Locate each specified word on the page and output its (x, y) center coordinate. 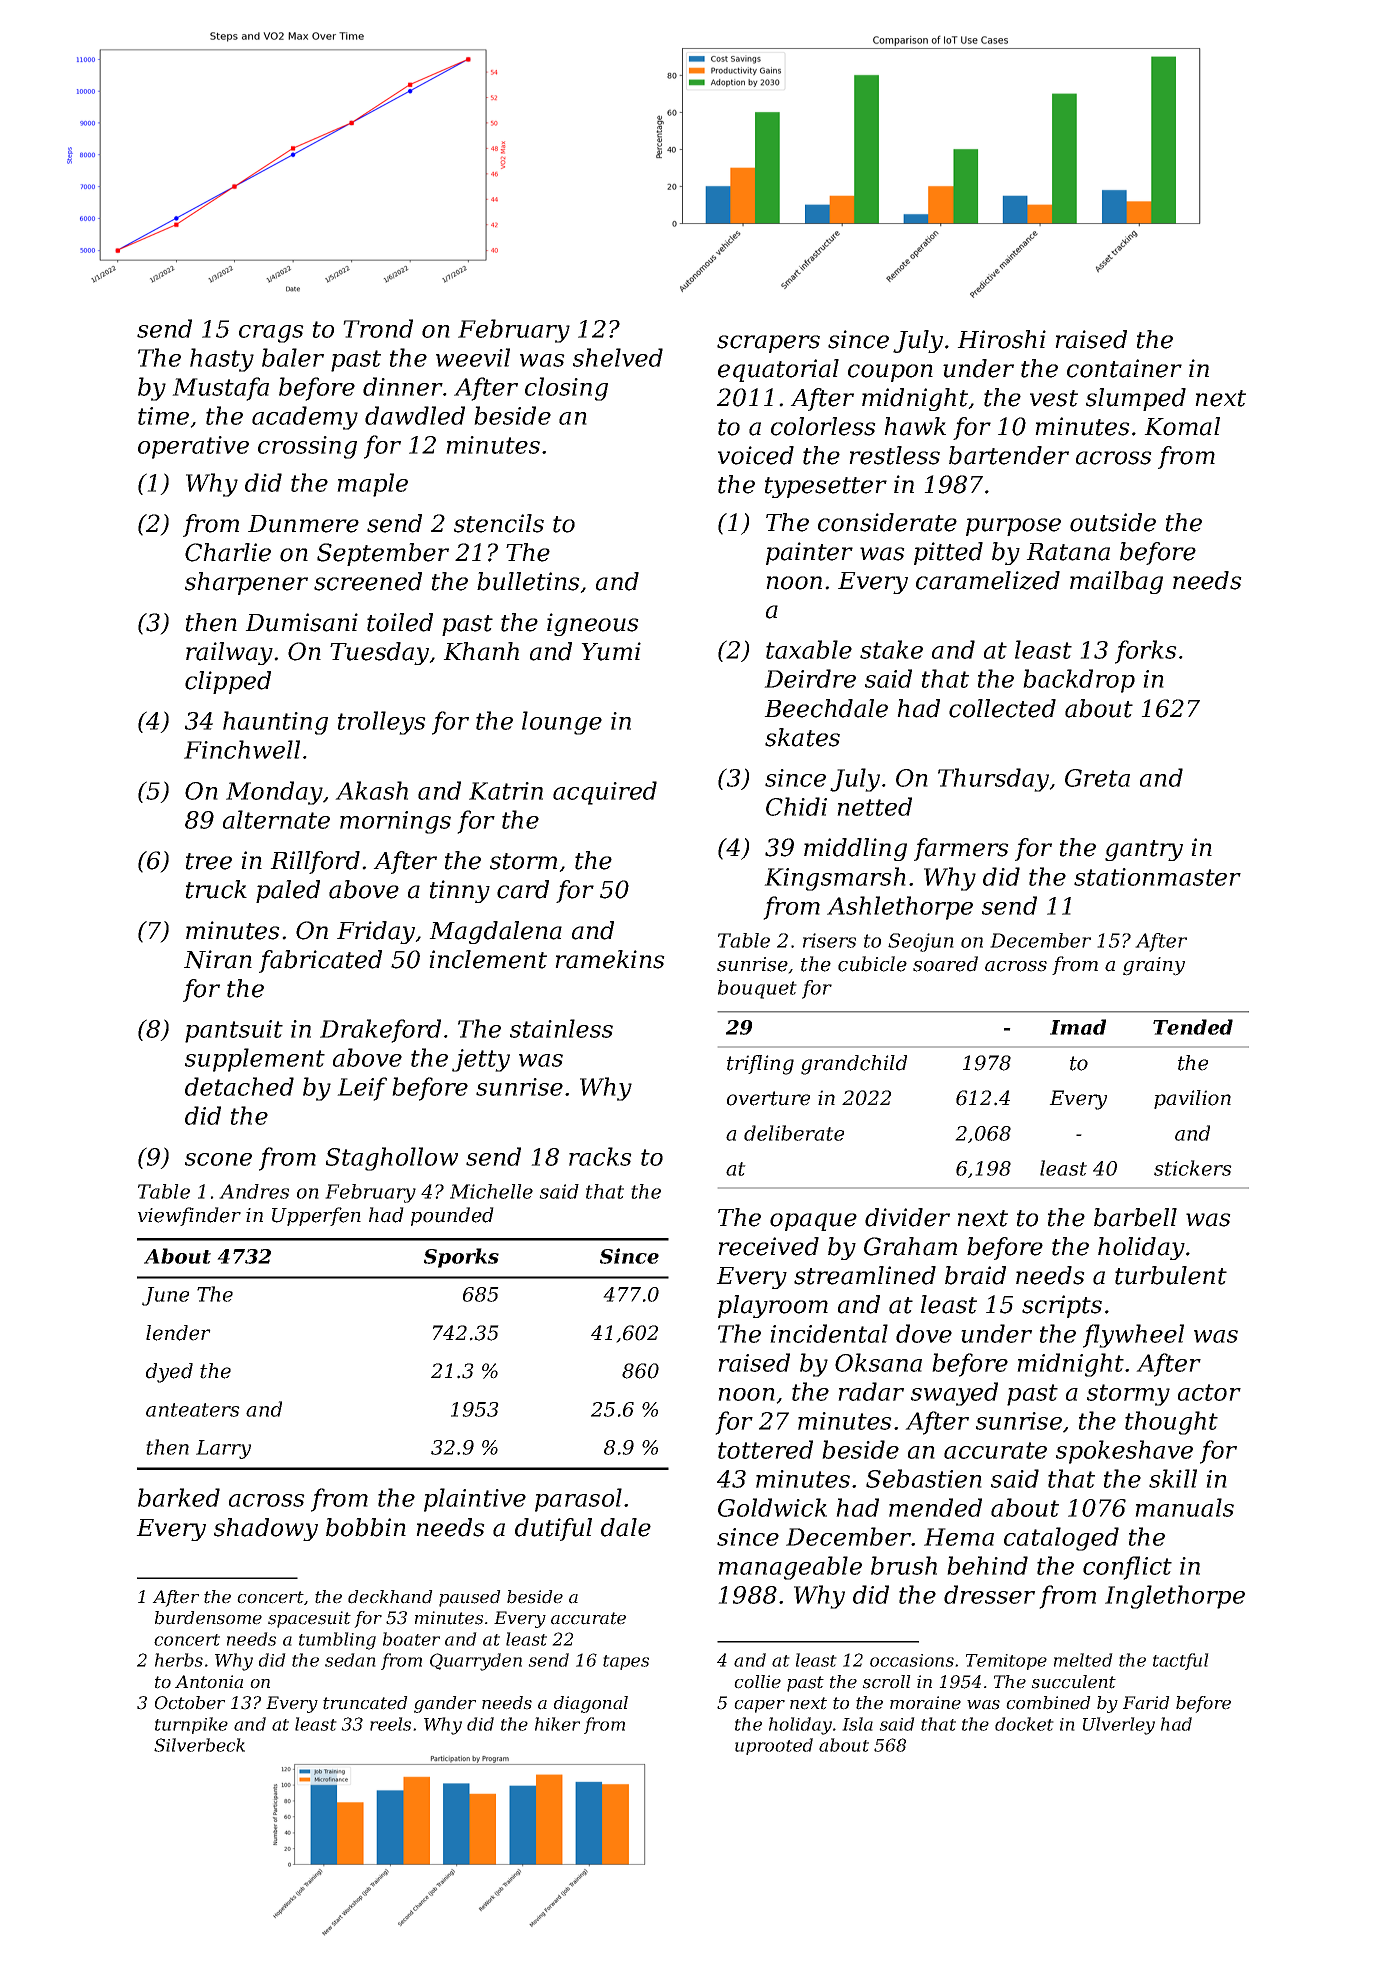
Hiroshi (1001, 339)
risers (829, 940)
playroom (773, 1306)
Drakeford (380, 1031)
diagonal (591, 1704)
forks (1146, 652)
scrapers (768, 344)
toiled (400, 622)
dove (924, 1333)
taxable (809, 649)
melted (1083, 1660)
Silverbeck (199, 1745)
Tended (1193, 1027)
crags (271, 334)
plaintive (475, 1500)
